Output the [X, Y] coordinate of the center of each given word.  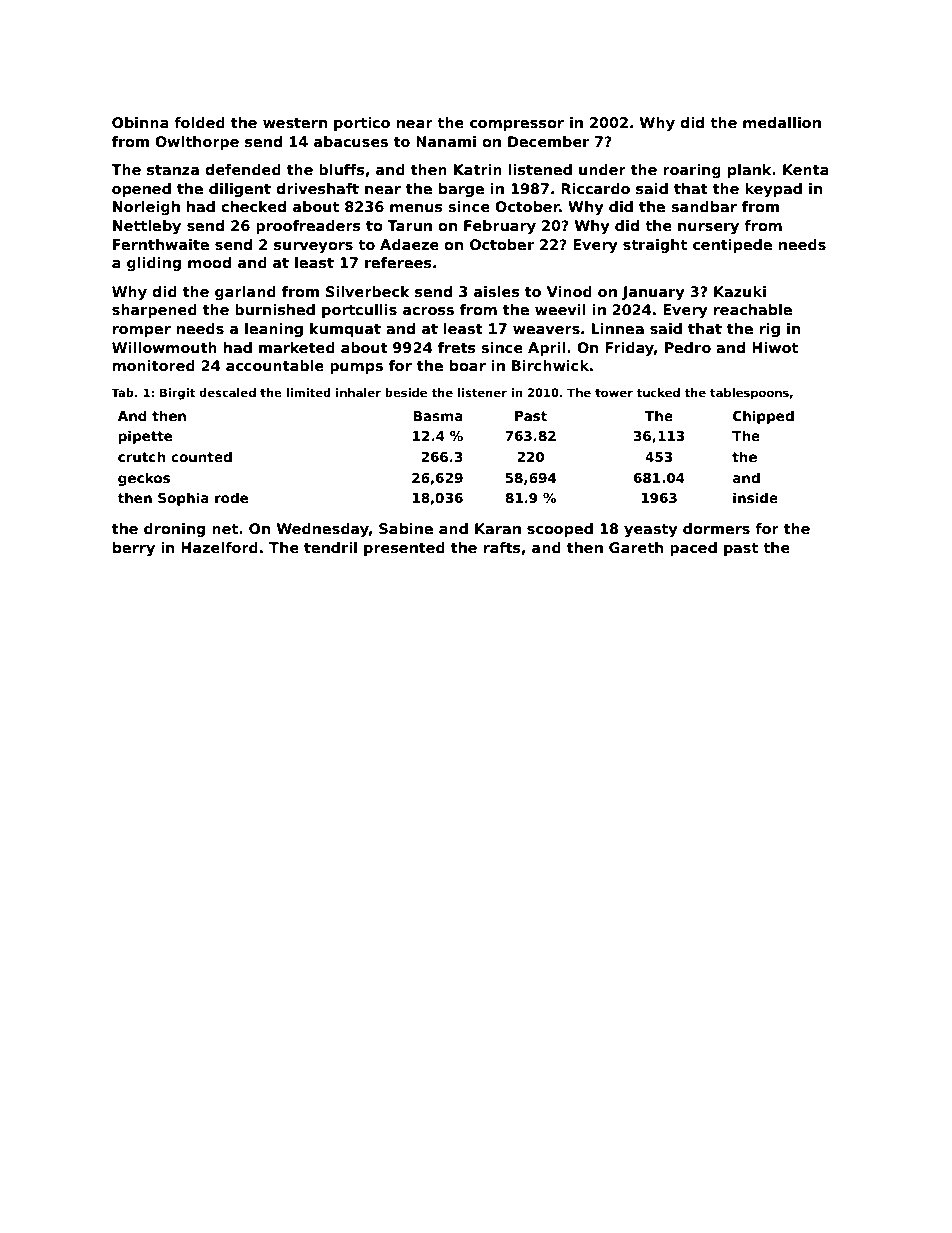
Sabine [406, 528]
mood [209, 262]
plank [749, 171]
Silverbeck [368, 291]
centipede [732, 246]
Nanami [446, 141]
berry [134, 549]
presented [404, 549]
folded [199, 122]
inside [755, 497]
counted [201, 456]
